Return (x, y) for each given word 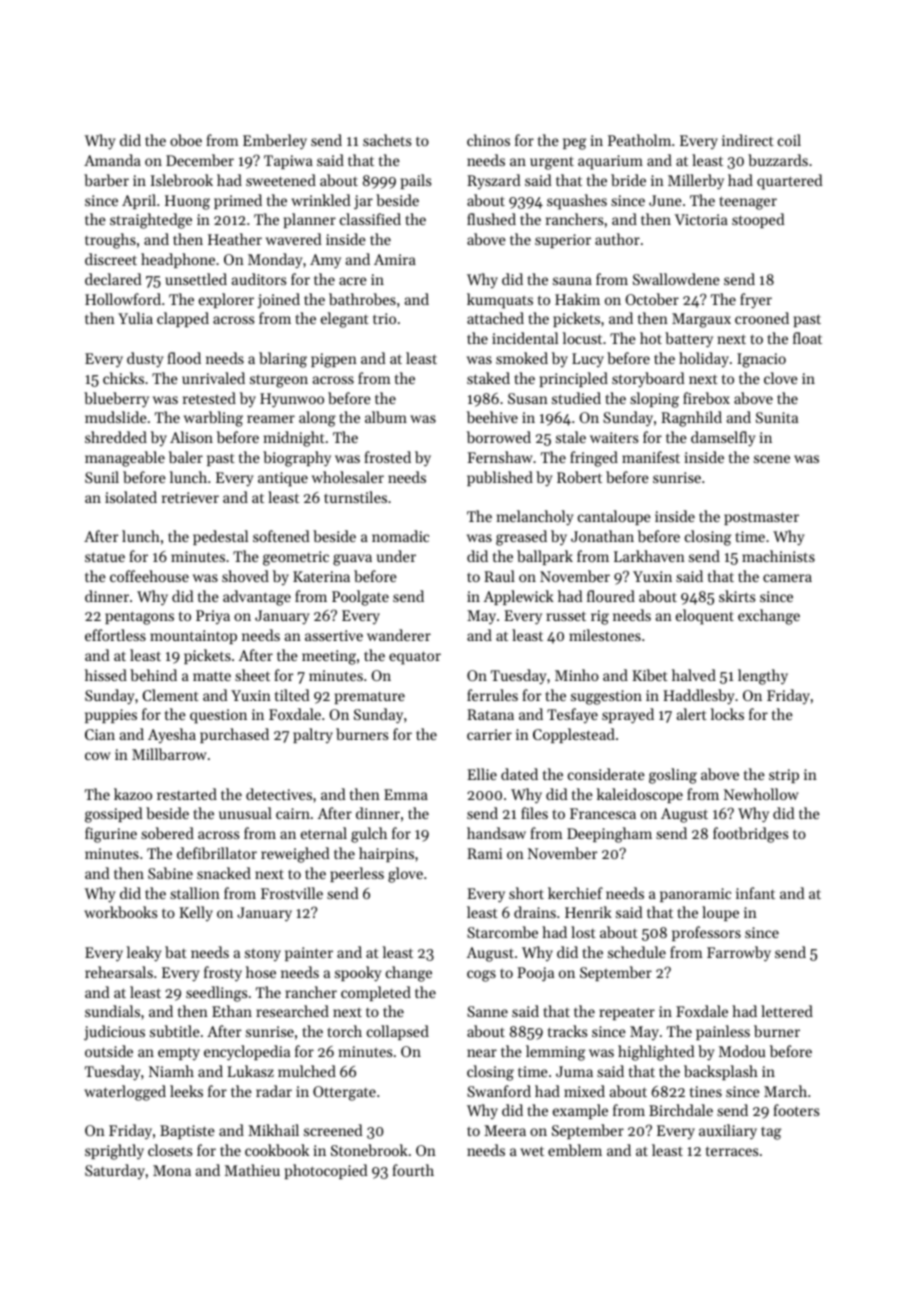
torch (344, 1031)
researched (292, 1011)
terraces (732, 1151)
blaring (283, 360)
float (807, 338)
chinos (488, 140)
